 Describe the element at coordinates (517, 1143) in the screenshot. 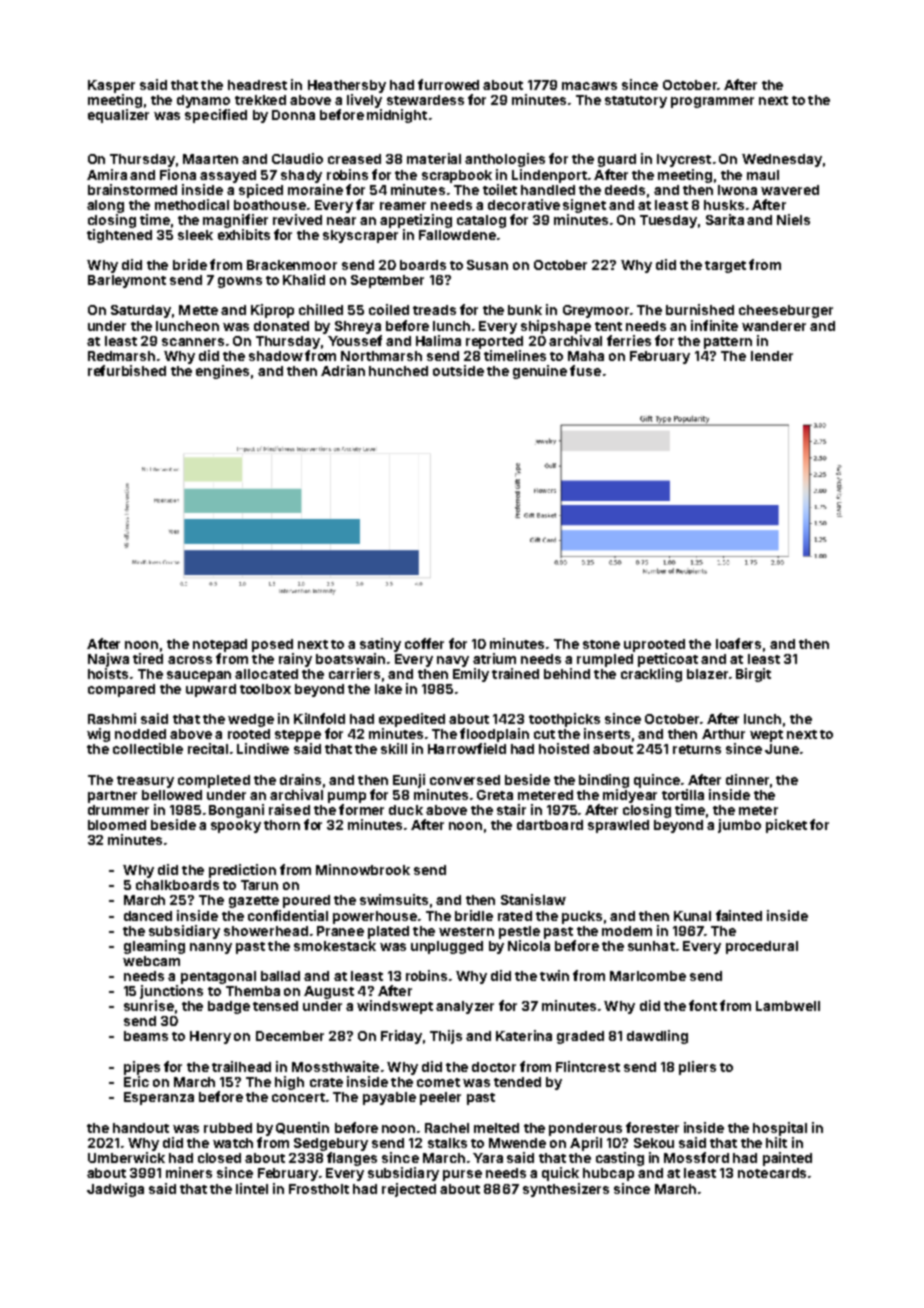

I see `Mwende` at that location.
